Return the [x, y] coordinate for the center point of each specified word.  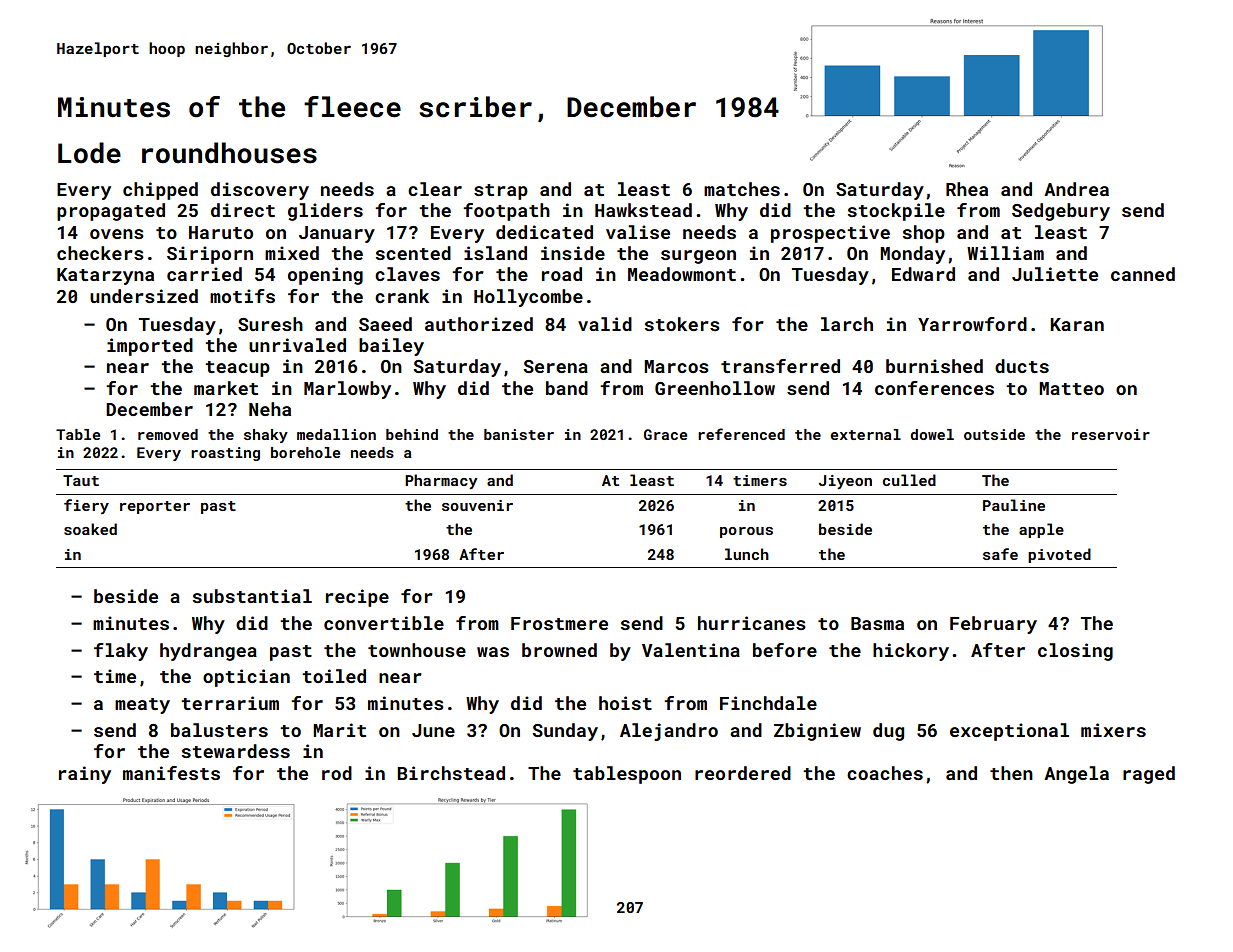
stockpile [896, 212]
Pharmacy [441, 481]
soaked [90, 529]
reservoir [1111, 434]
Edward [923, 274]
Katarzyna [105, 276]
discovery [260, 191]
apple [1041, 530]
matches [742, 189]
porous [746, 532]
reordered [743, 773]
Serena [556, 366]
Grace [665, 434]
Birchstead [451, 773]
